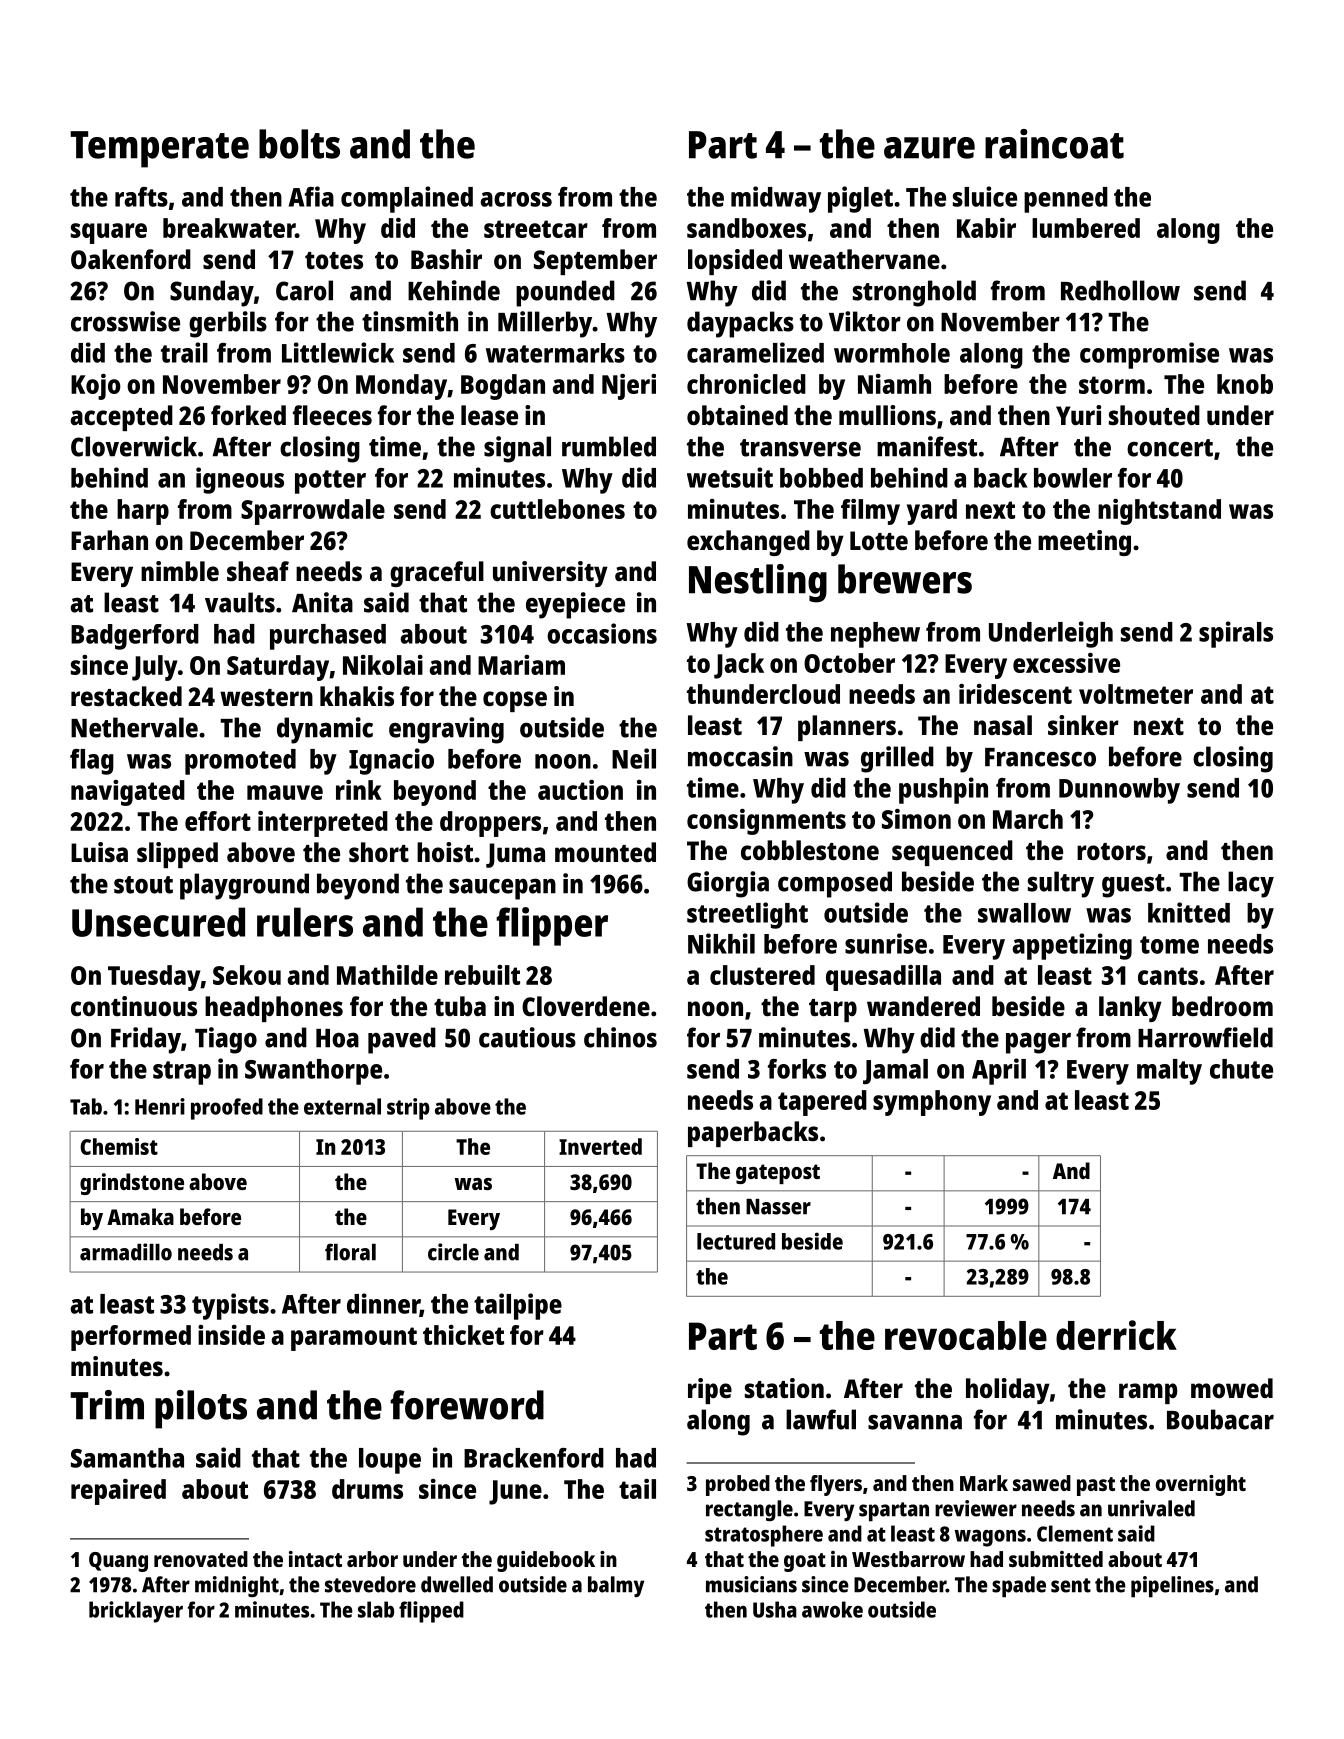 Image resolution: width=1344 pixels, height=1739 pixels. I want to click on lacy, so click(1251, 884).
